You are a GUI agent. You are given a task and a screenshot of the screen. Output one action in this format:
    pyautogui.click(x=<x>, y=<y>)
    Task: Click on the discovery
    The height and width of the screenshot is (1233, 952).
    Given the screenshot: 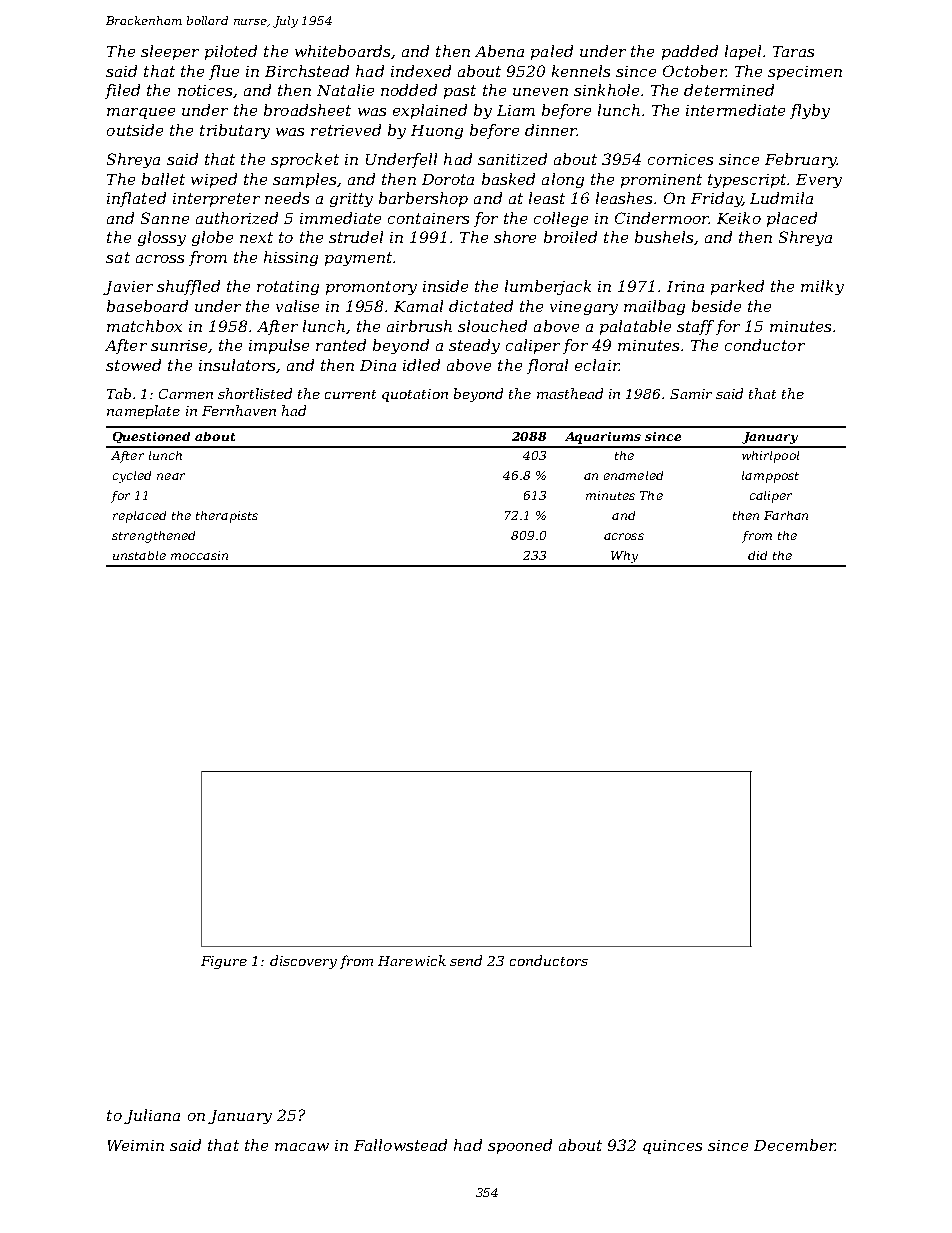 What is the action you would take?
    pyautogui.click(x=303, y=962)
